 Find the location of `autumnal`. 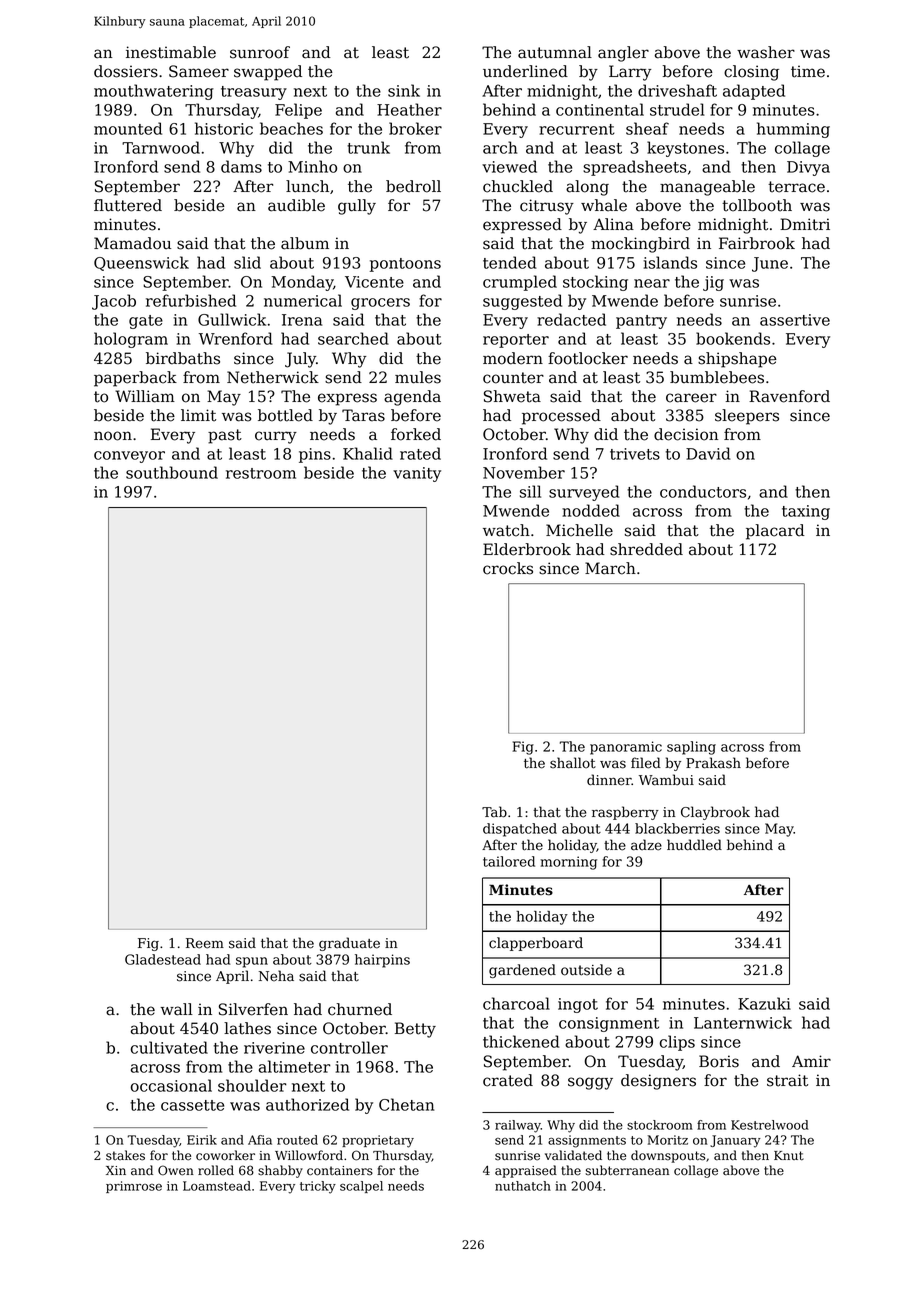

autumnal is located at coordinates (555, 52).
